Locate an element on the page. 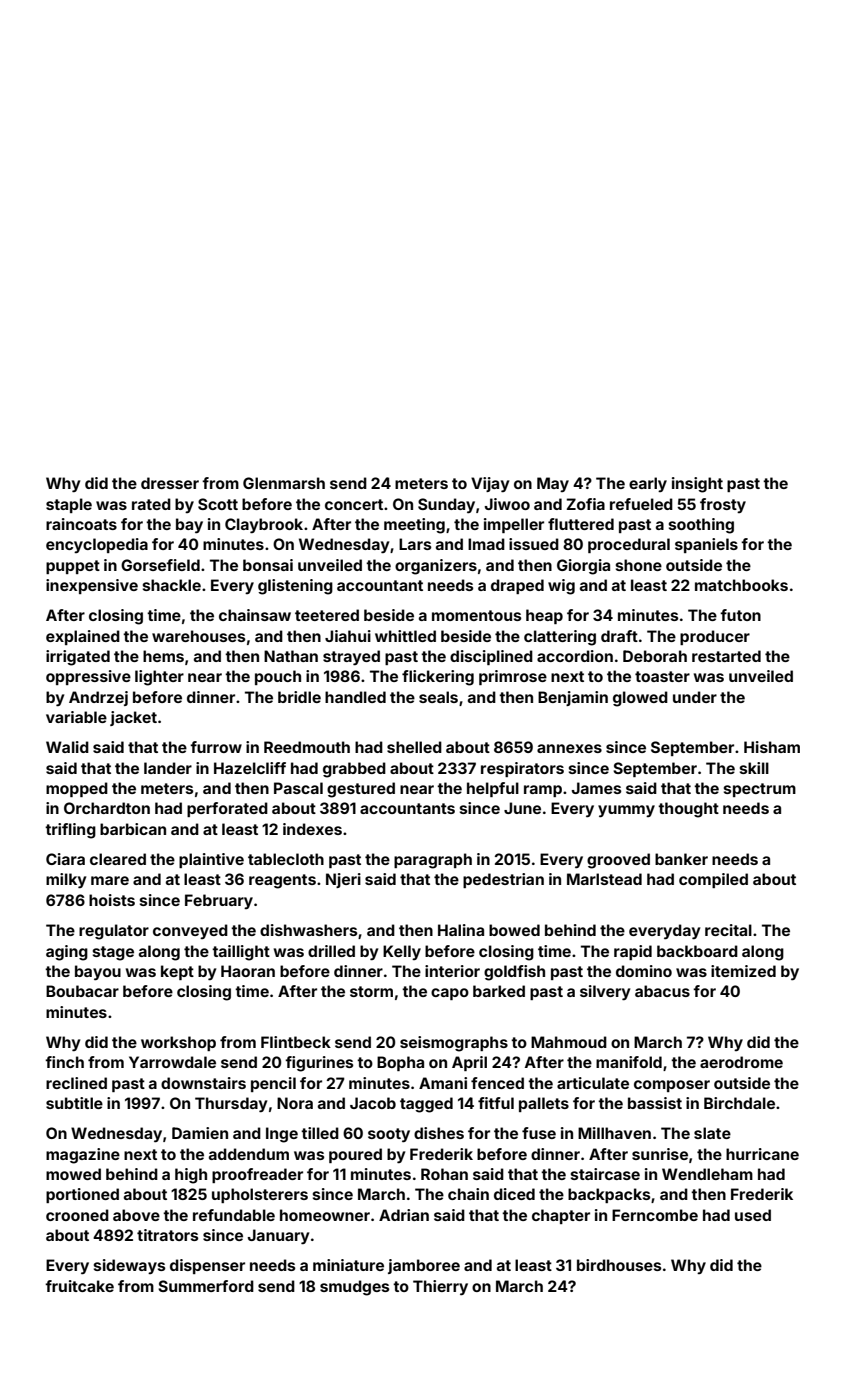 The height and width of the page is (1400, 849). Ferncombe is located at coordinates (655, 1215).
